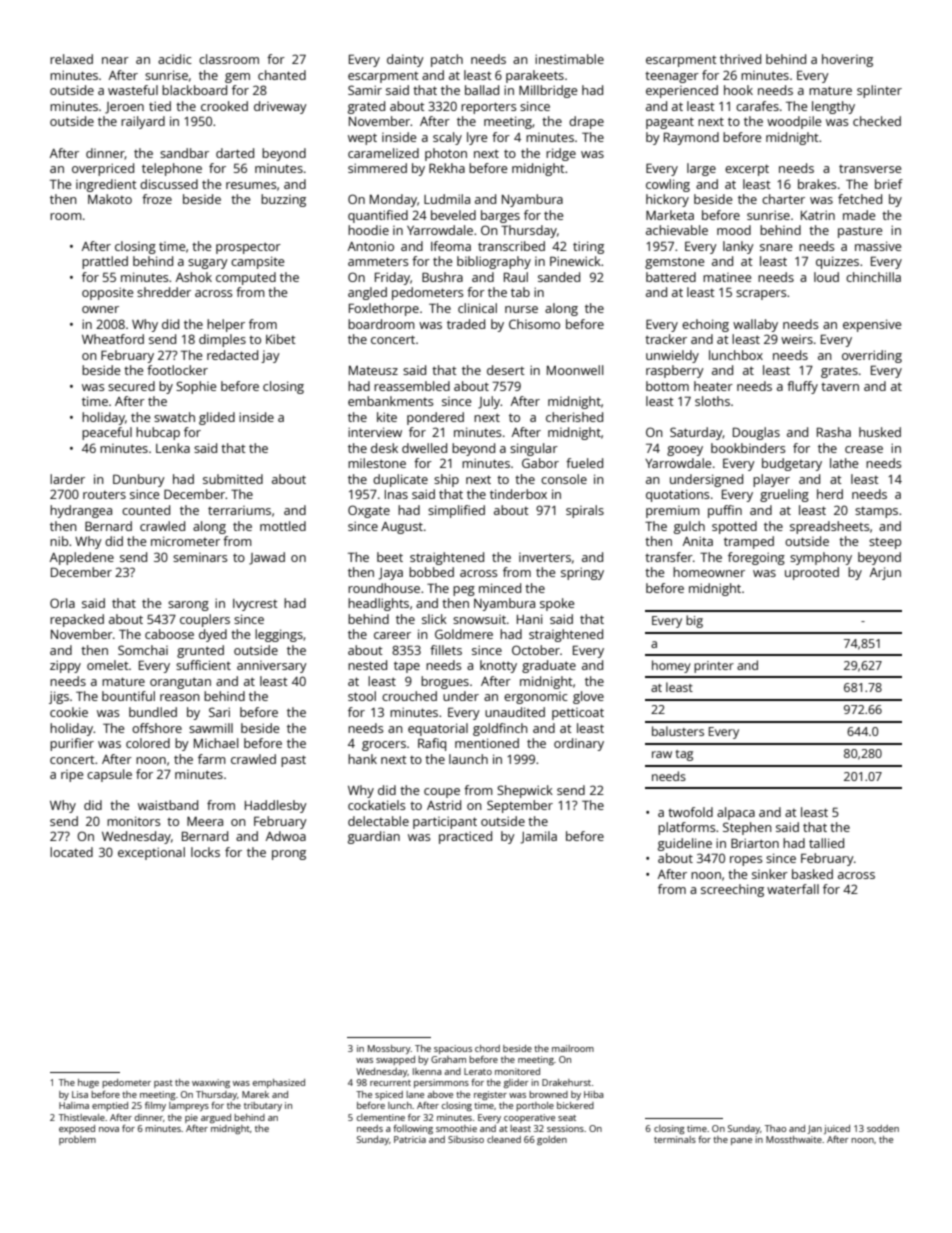 This screenshot has width=952, height=1233. I want to click on Foxlethorpe, so click(384, 309).
